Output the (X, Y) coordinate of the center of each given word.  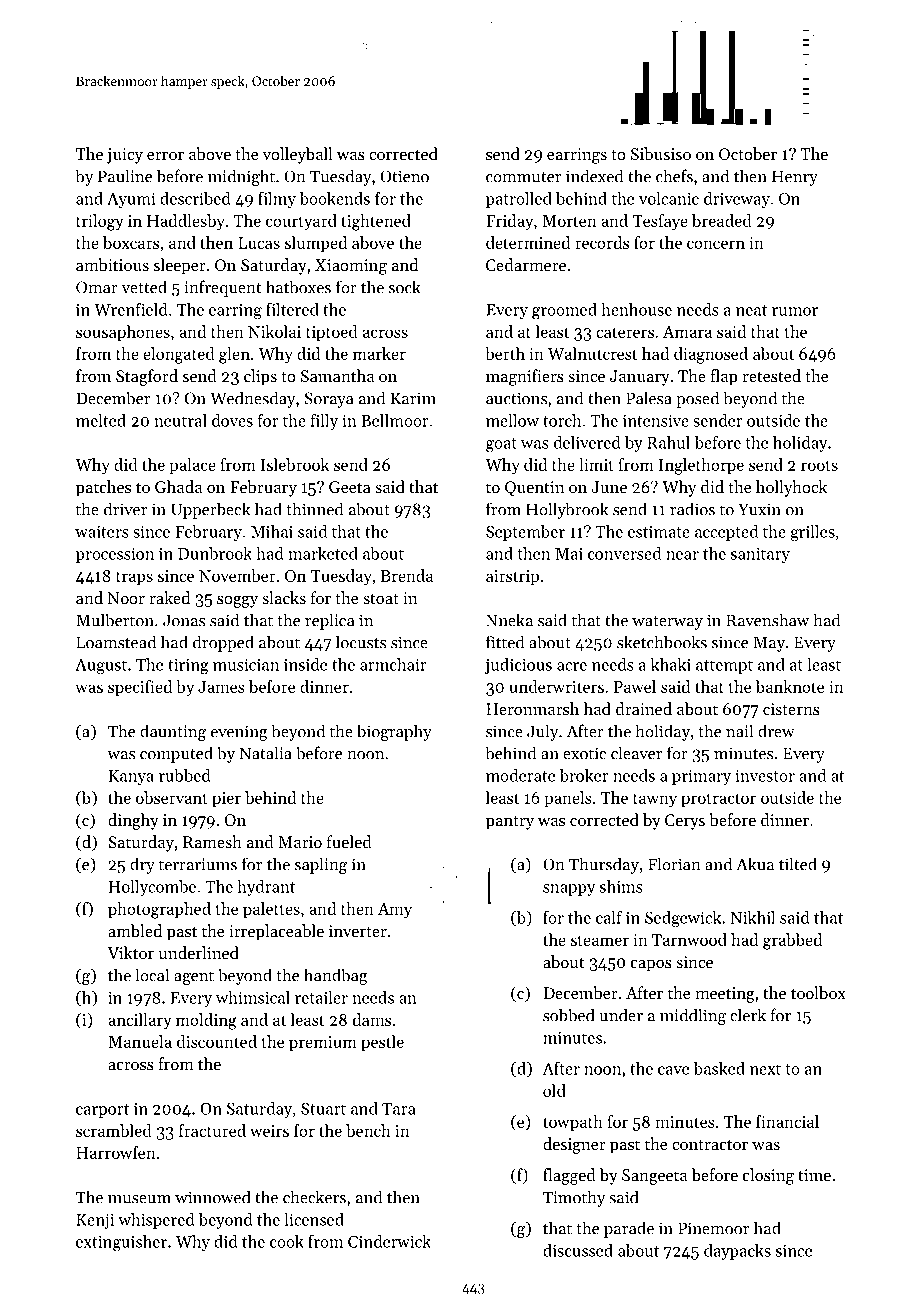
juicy (125, 156)
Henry (795, 178)
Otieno (404, 176)
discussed (578, 1250)
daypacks (737, 1252)
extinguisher (121, 1243)
